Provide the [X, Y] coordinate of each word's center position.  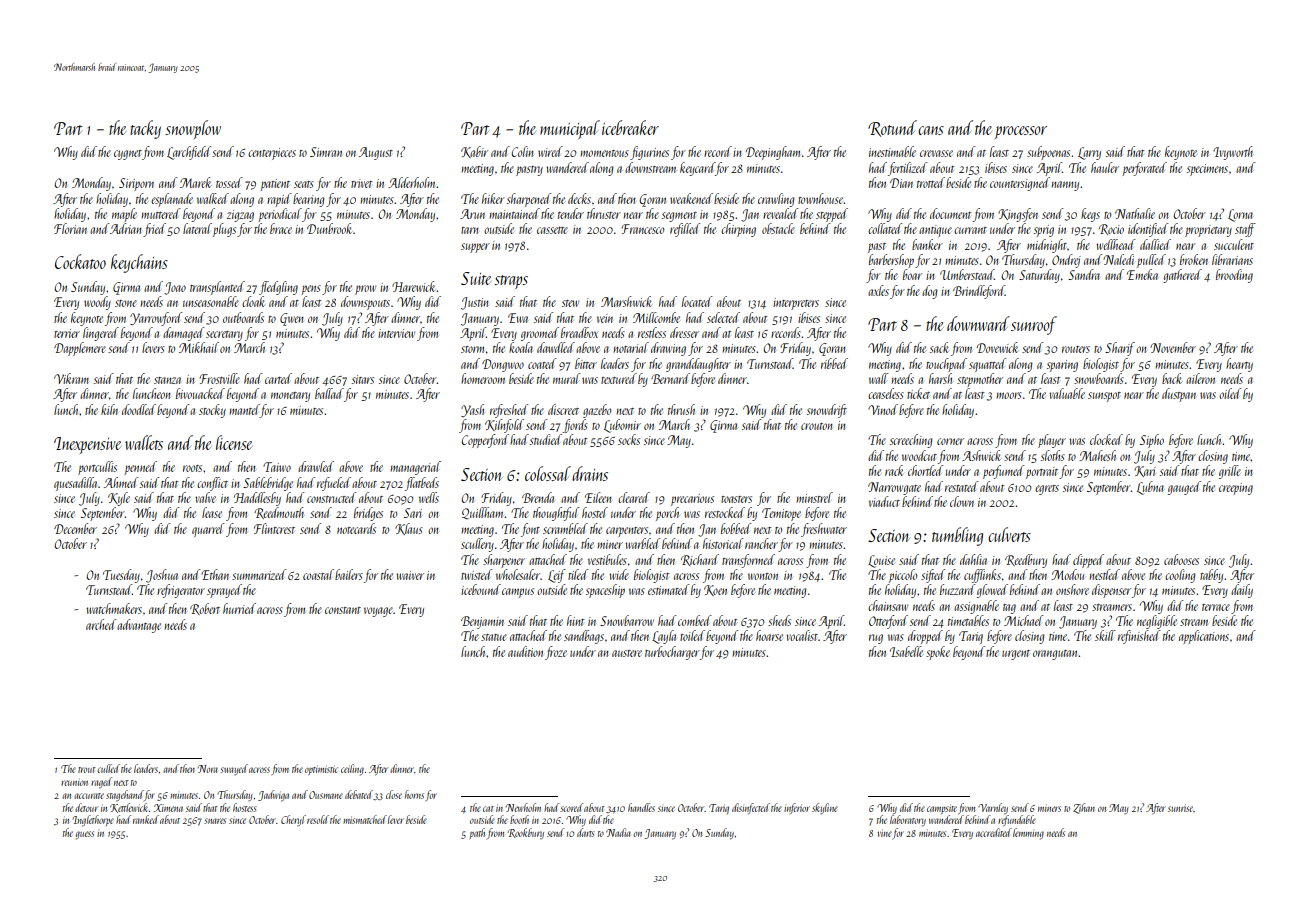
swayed [234, 769]
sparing [1062, 366]
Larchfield [189, 153]
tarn [469, 230]
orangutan [1056, 655]
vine [884, 833]
